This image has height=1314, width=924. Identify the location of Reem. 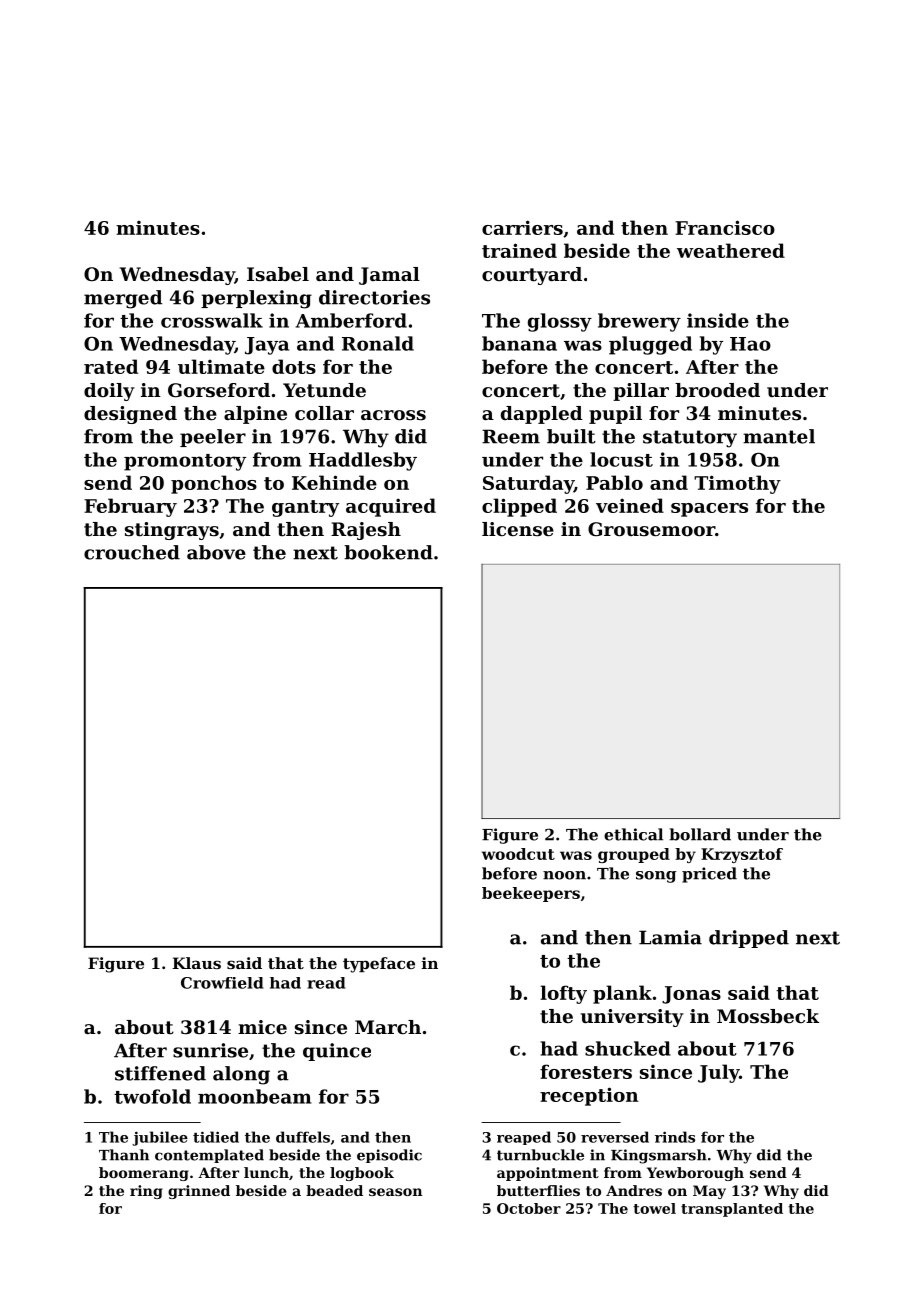
(511, 436).
